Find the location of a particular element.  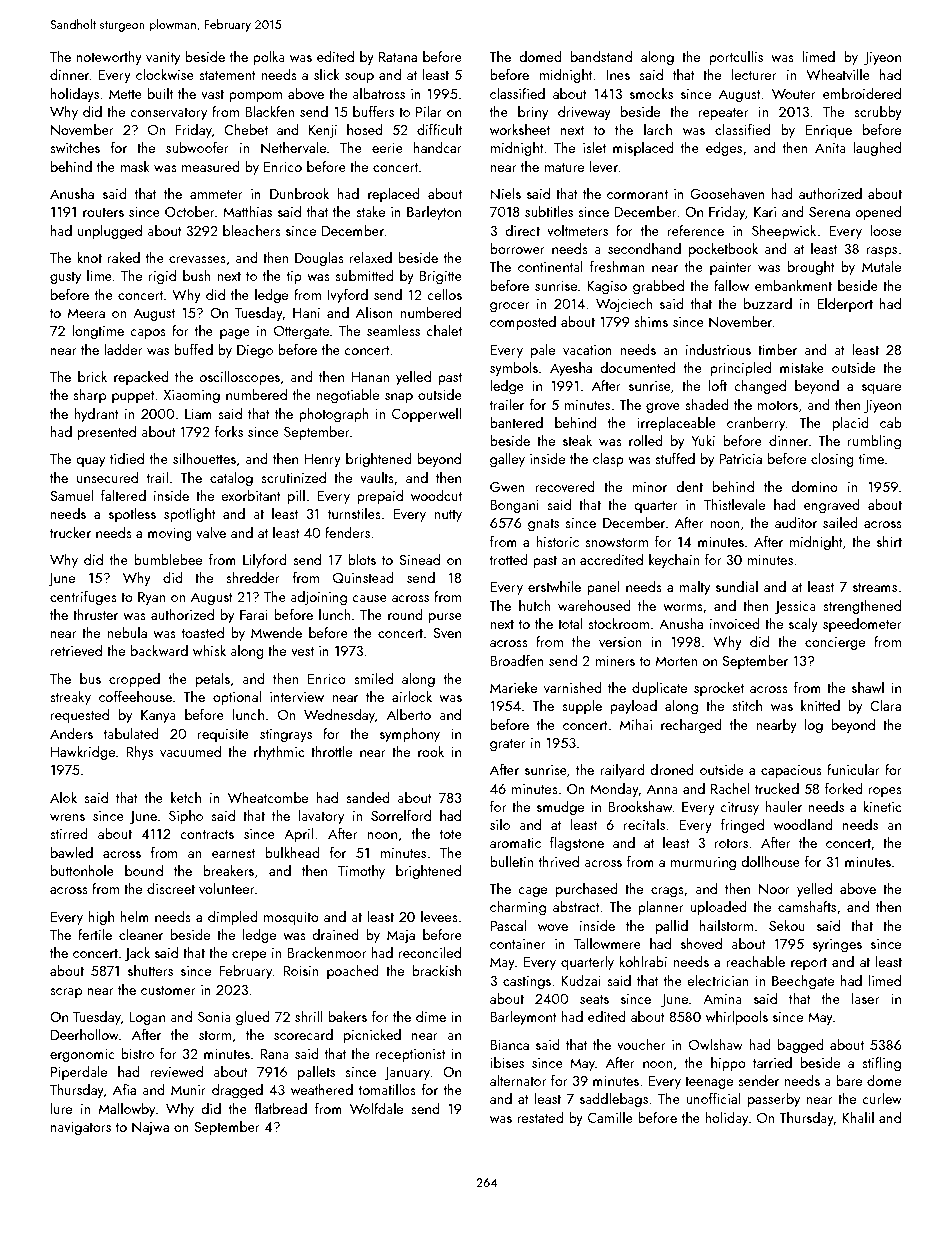

Clara is located at coordinates (885, 705).
